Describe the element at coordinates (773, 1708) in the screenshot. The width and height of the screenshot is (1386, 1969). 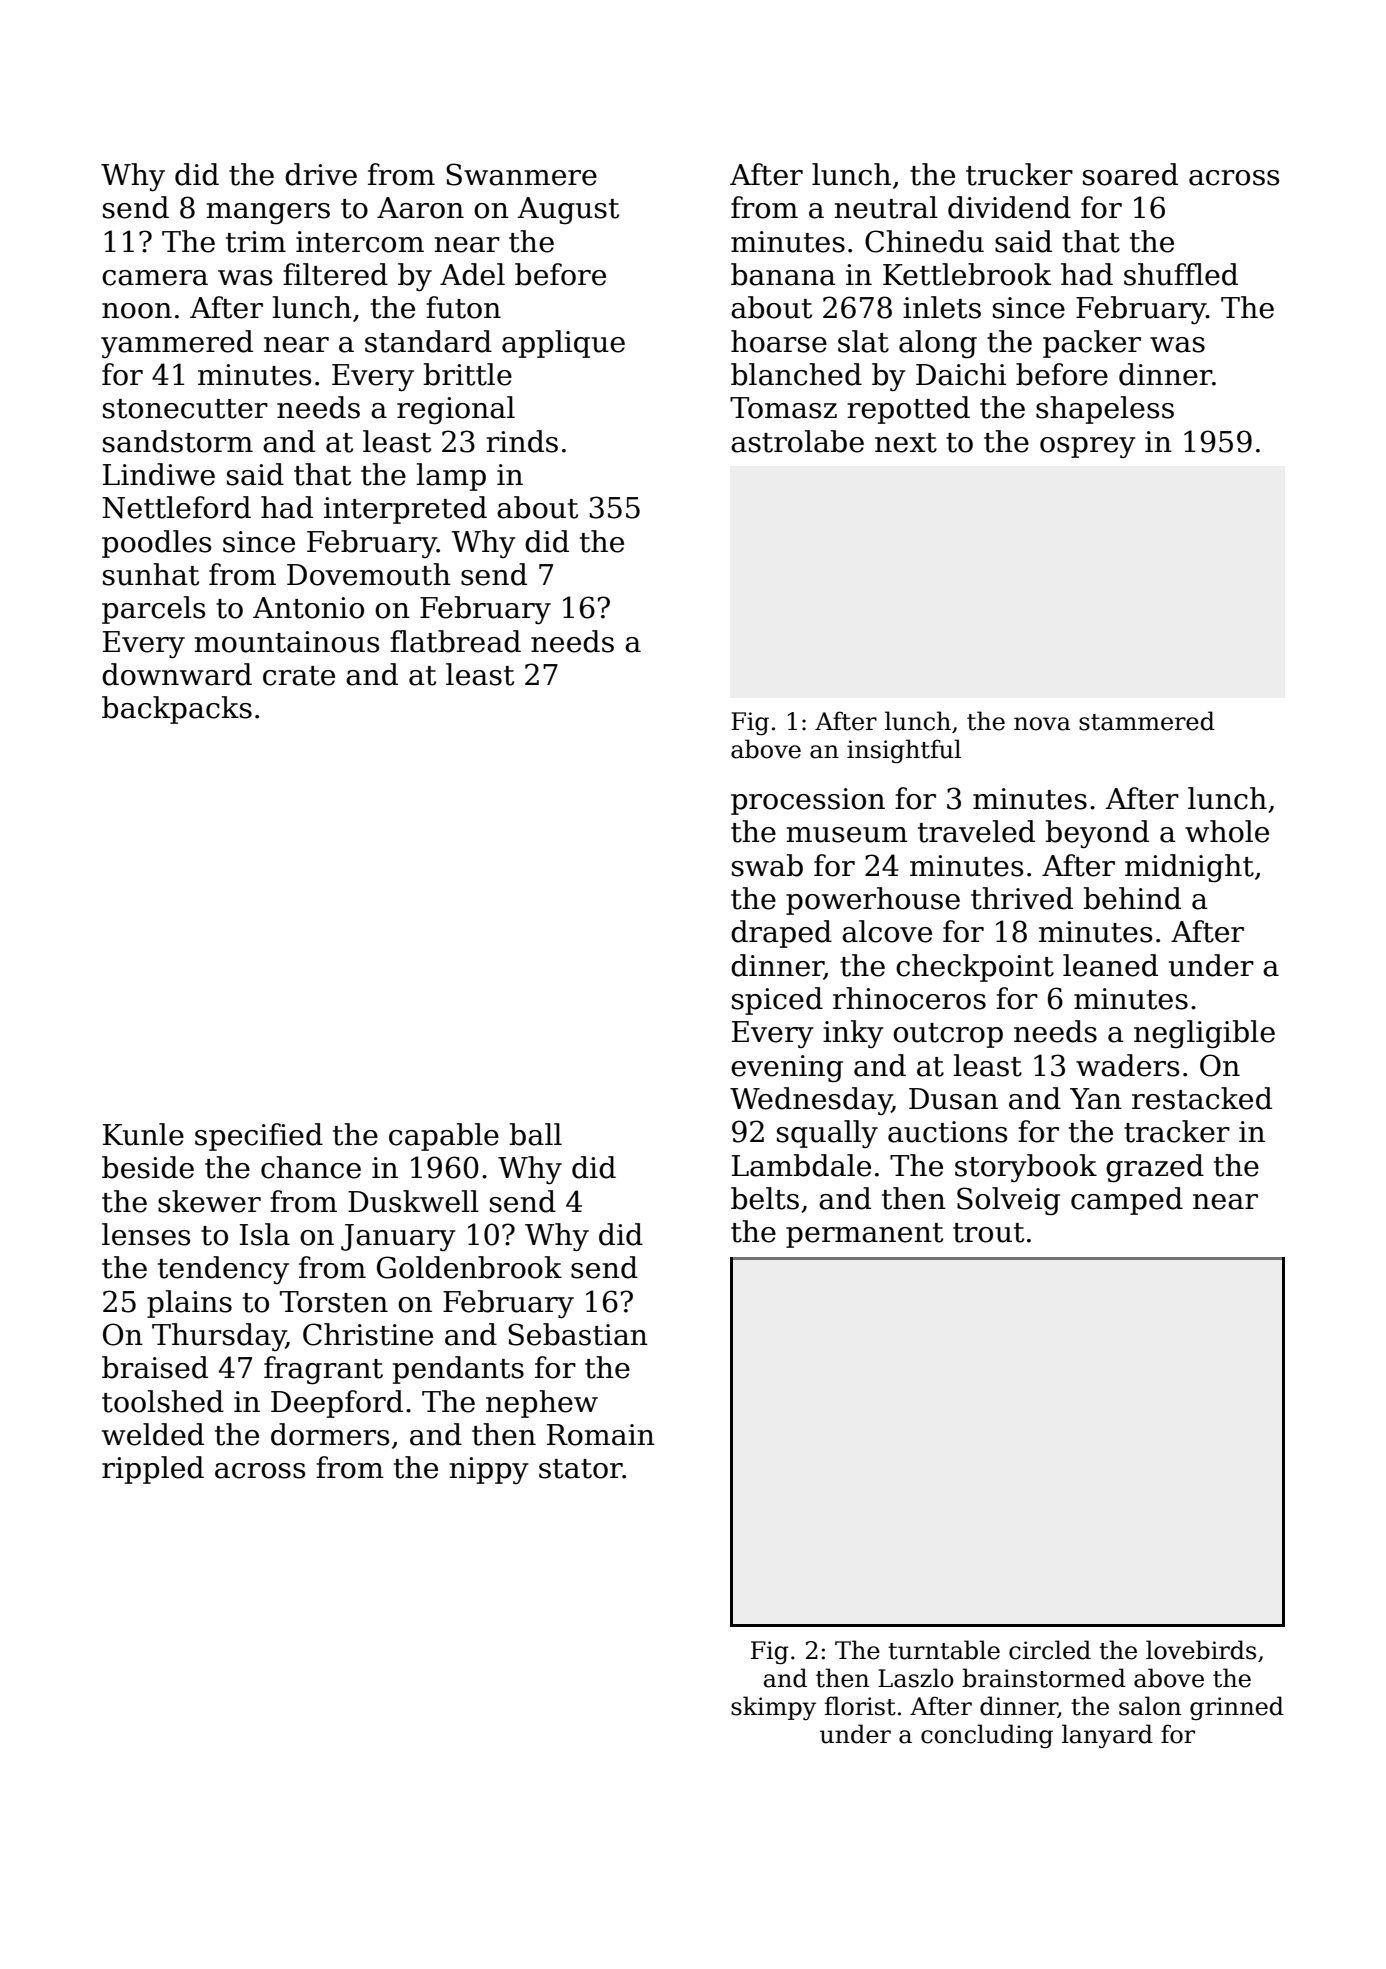
I see `skimpy` at that location.
